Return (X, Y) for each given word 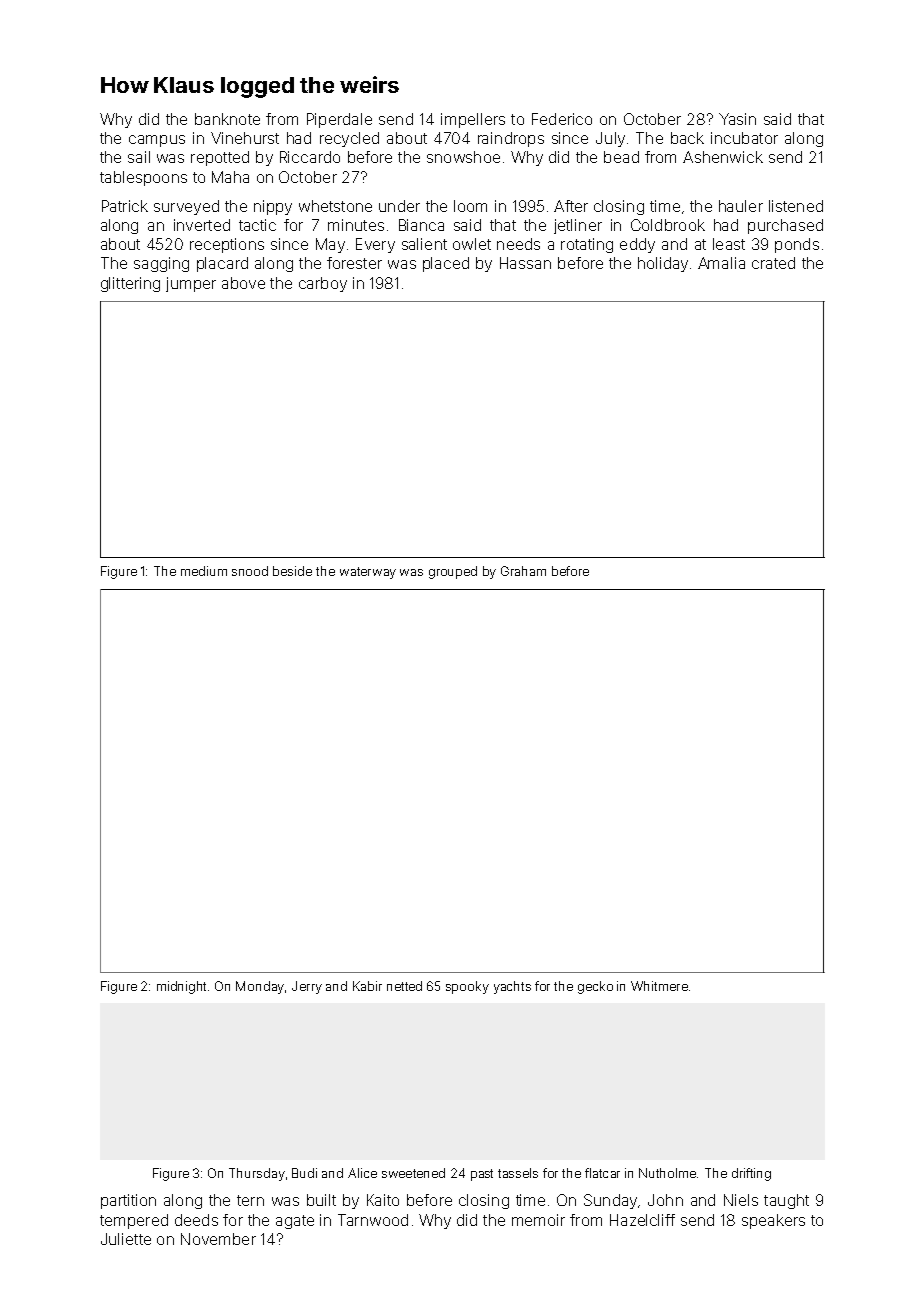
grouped (453, 572)
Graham (523, 571)
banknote (227, 119)
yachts (512, 987)
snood (250, 571)
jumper (191, 284)
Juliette (126, 1239)
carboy (323, 284)
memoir (538, 1220)
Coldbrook (668, 225)
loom (470, 206)
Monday (260, 987)
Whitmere (659, 986)
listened (796, 206)
